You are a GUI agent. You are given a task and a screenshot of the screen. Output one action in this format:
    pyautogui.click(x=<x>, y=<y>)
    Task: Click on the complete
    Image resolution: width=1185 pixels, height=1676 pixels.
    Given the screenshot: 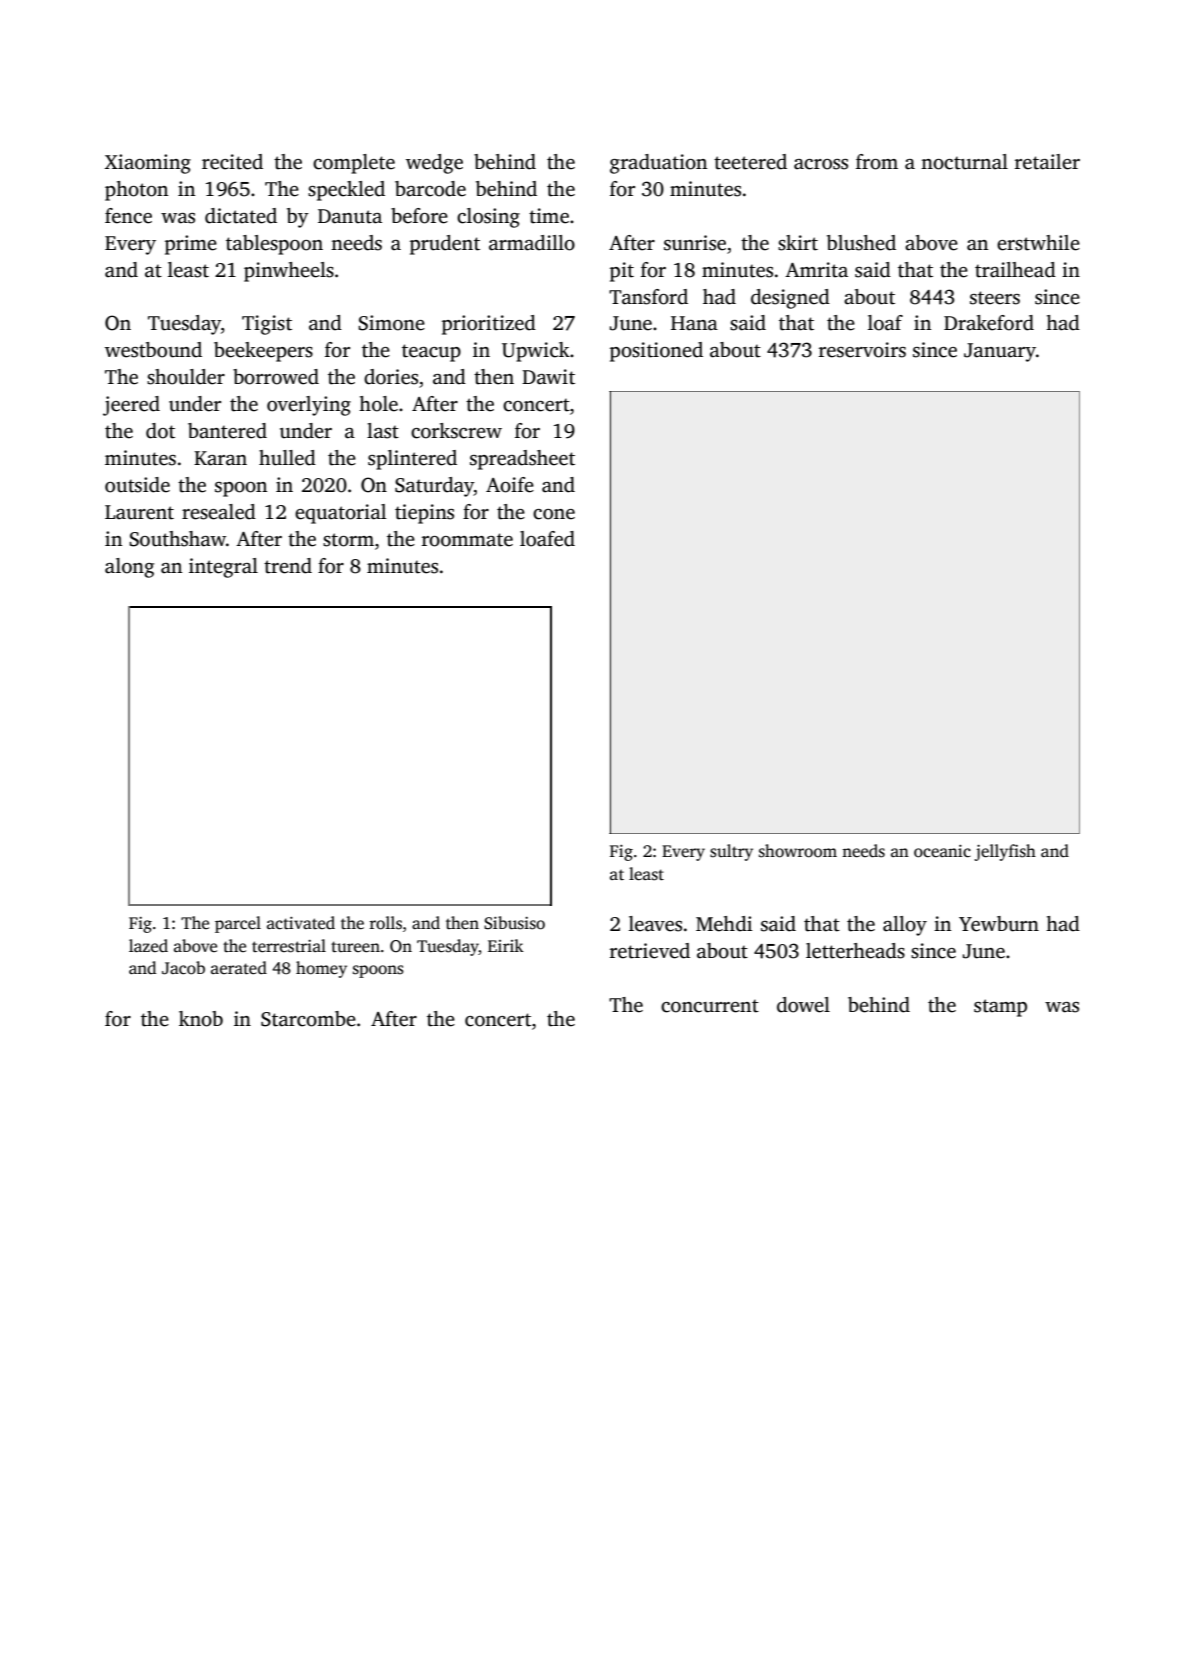 What is the action you would take?
    pyautogui.click(x=354, y=164)
